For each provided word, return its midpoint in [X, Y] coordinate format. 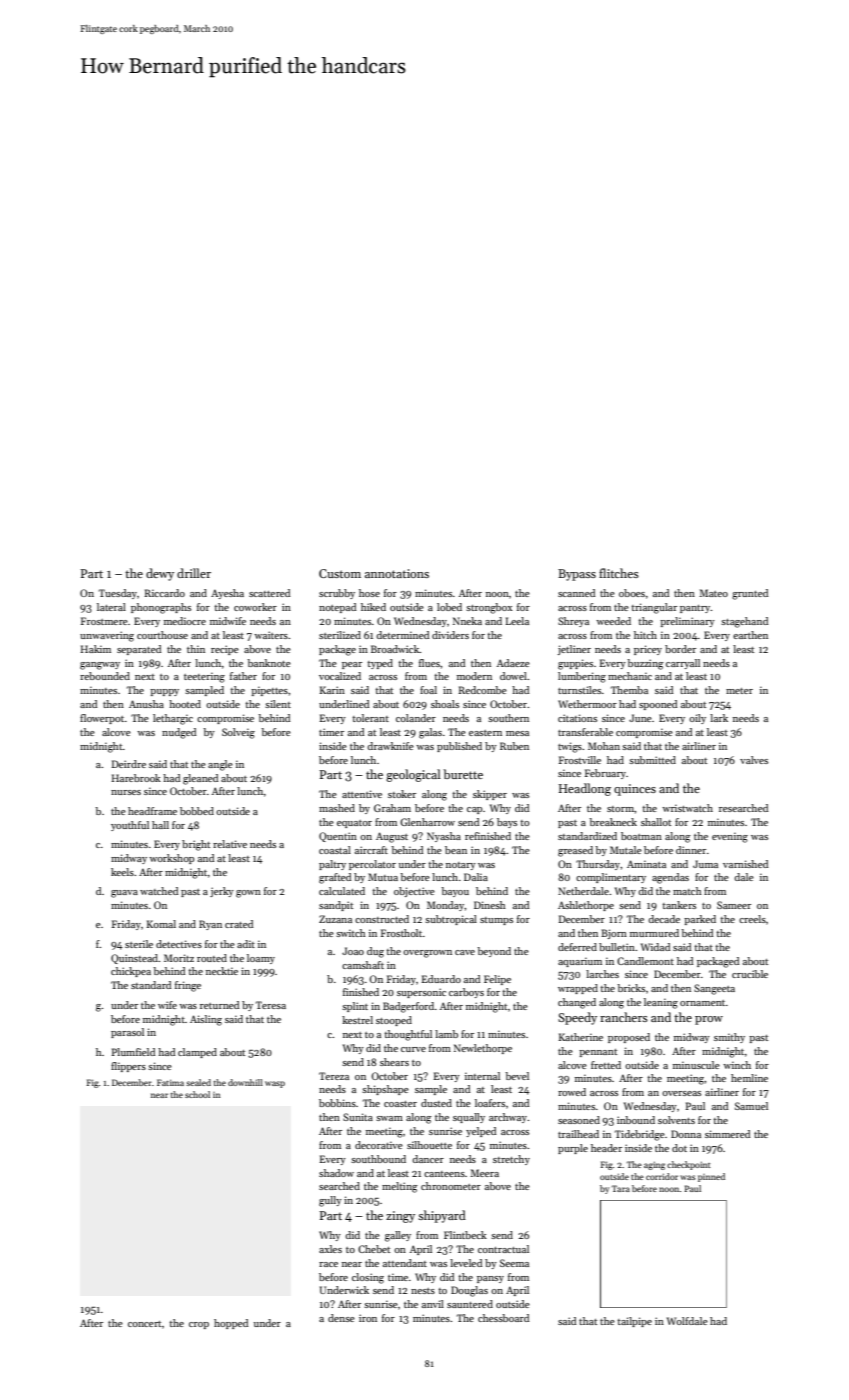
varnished [745, 864]
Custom [340, 573]
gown [248, 894]
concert [144, 1324]
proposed [629, 1038]
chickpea [131, 972]
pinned [711, 1177]
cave [465, 952]
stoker [402, 794]
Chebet [374, 1249]
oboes [632, 593]
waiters [271, 635]
